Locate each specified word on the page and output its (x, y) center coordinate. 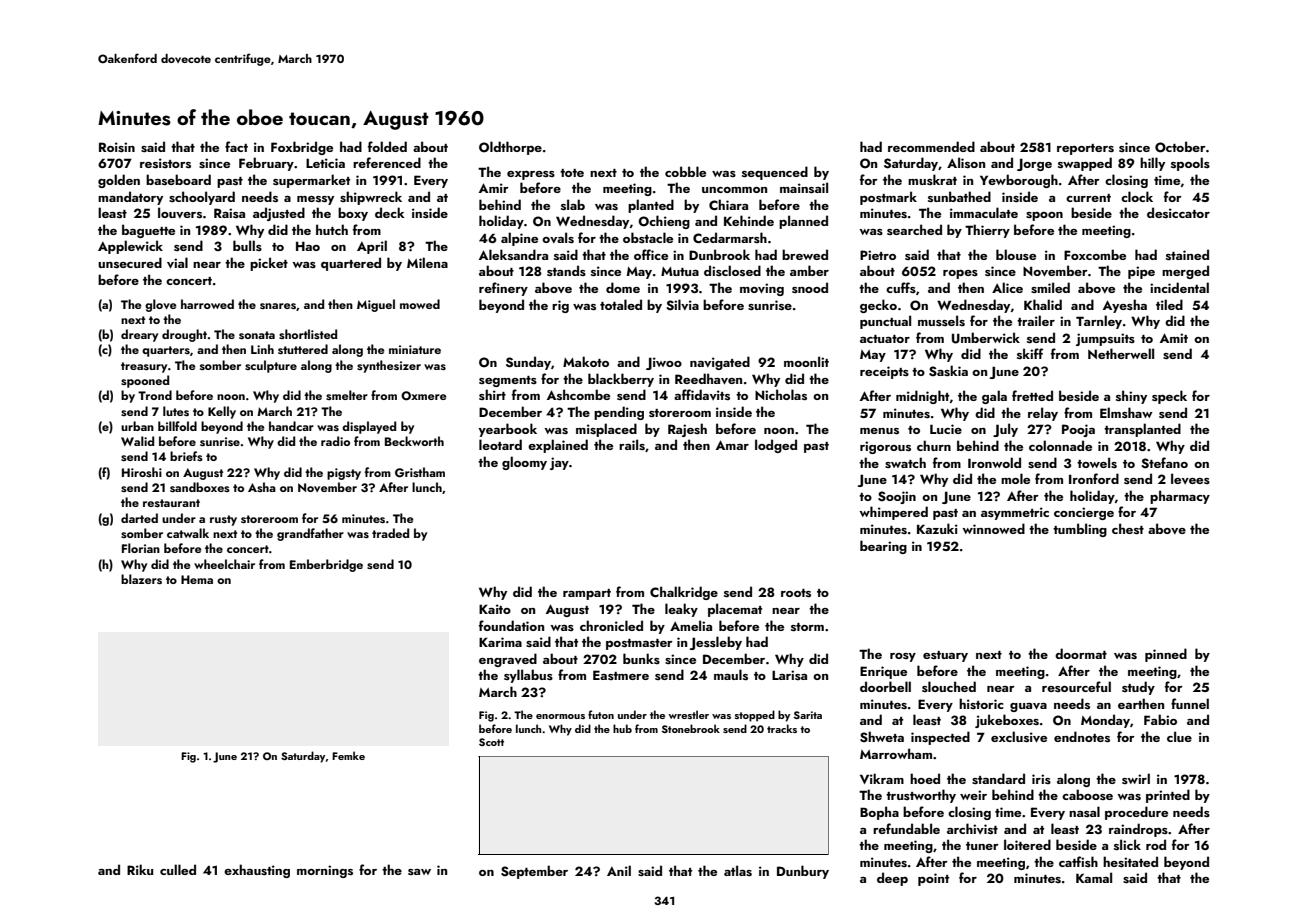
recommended (931, 146)
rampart (587, 594)
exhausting (257, 871)
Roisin (117, 147)
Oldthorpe (510, 148)
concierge (1084, 513)
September (534, 872)
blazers (141, 579)
